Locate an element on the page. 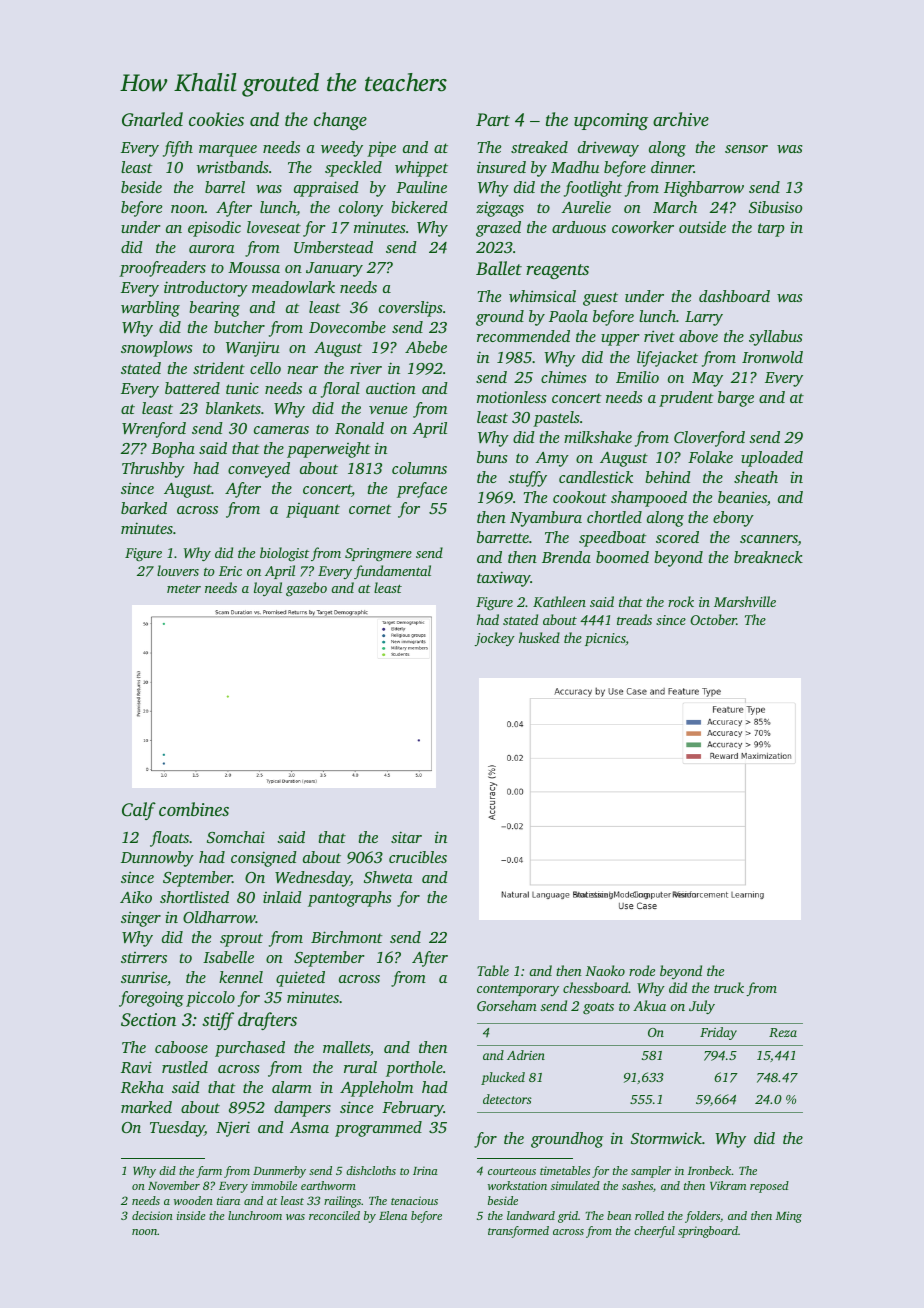 The height and width of the page is (1308, 924). insured is located at coordinates (501, 167).
